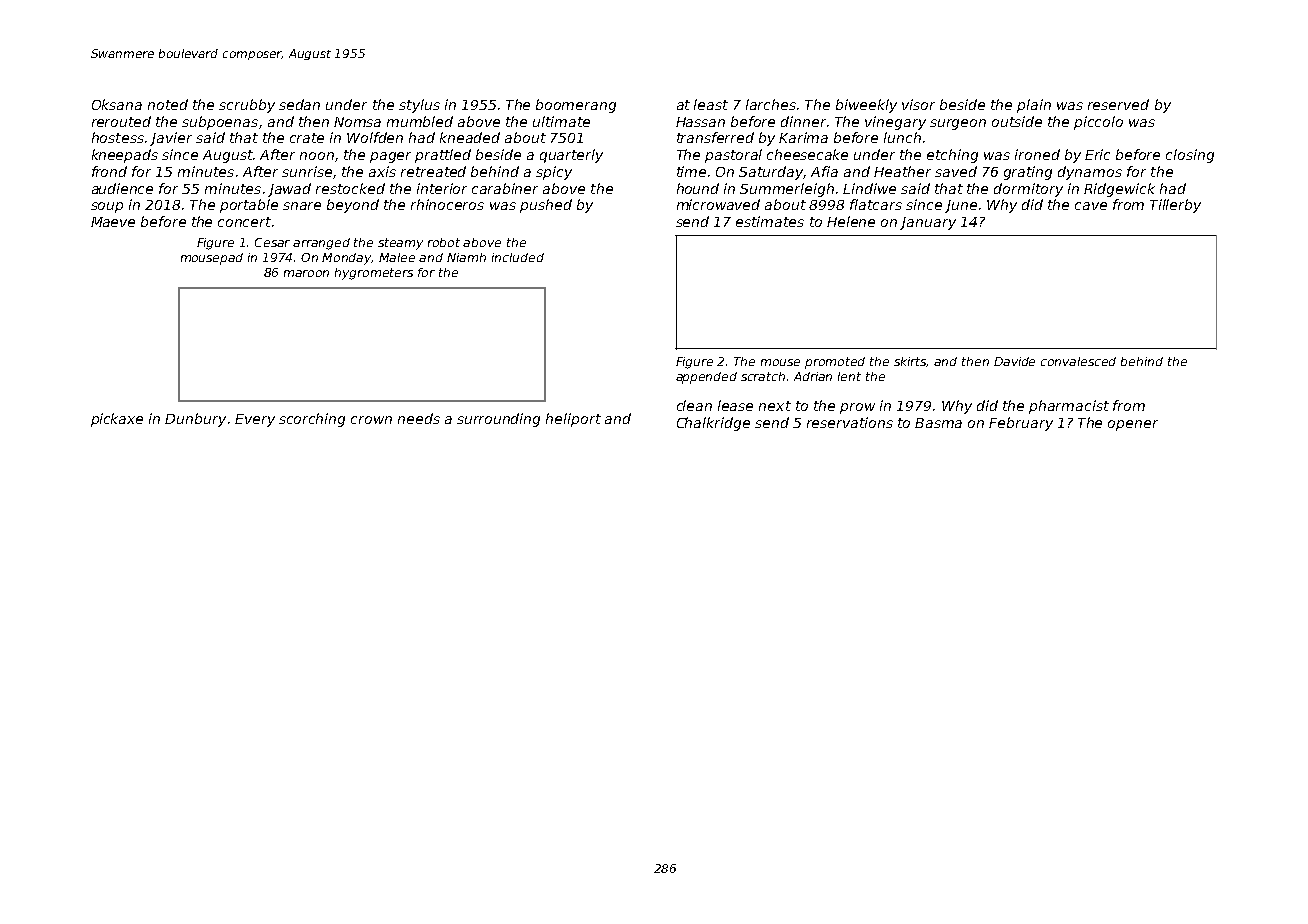  I want to click on least, so click(711, 104).
